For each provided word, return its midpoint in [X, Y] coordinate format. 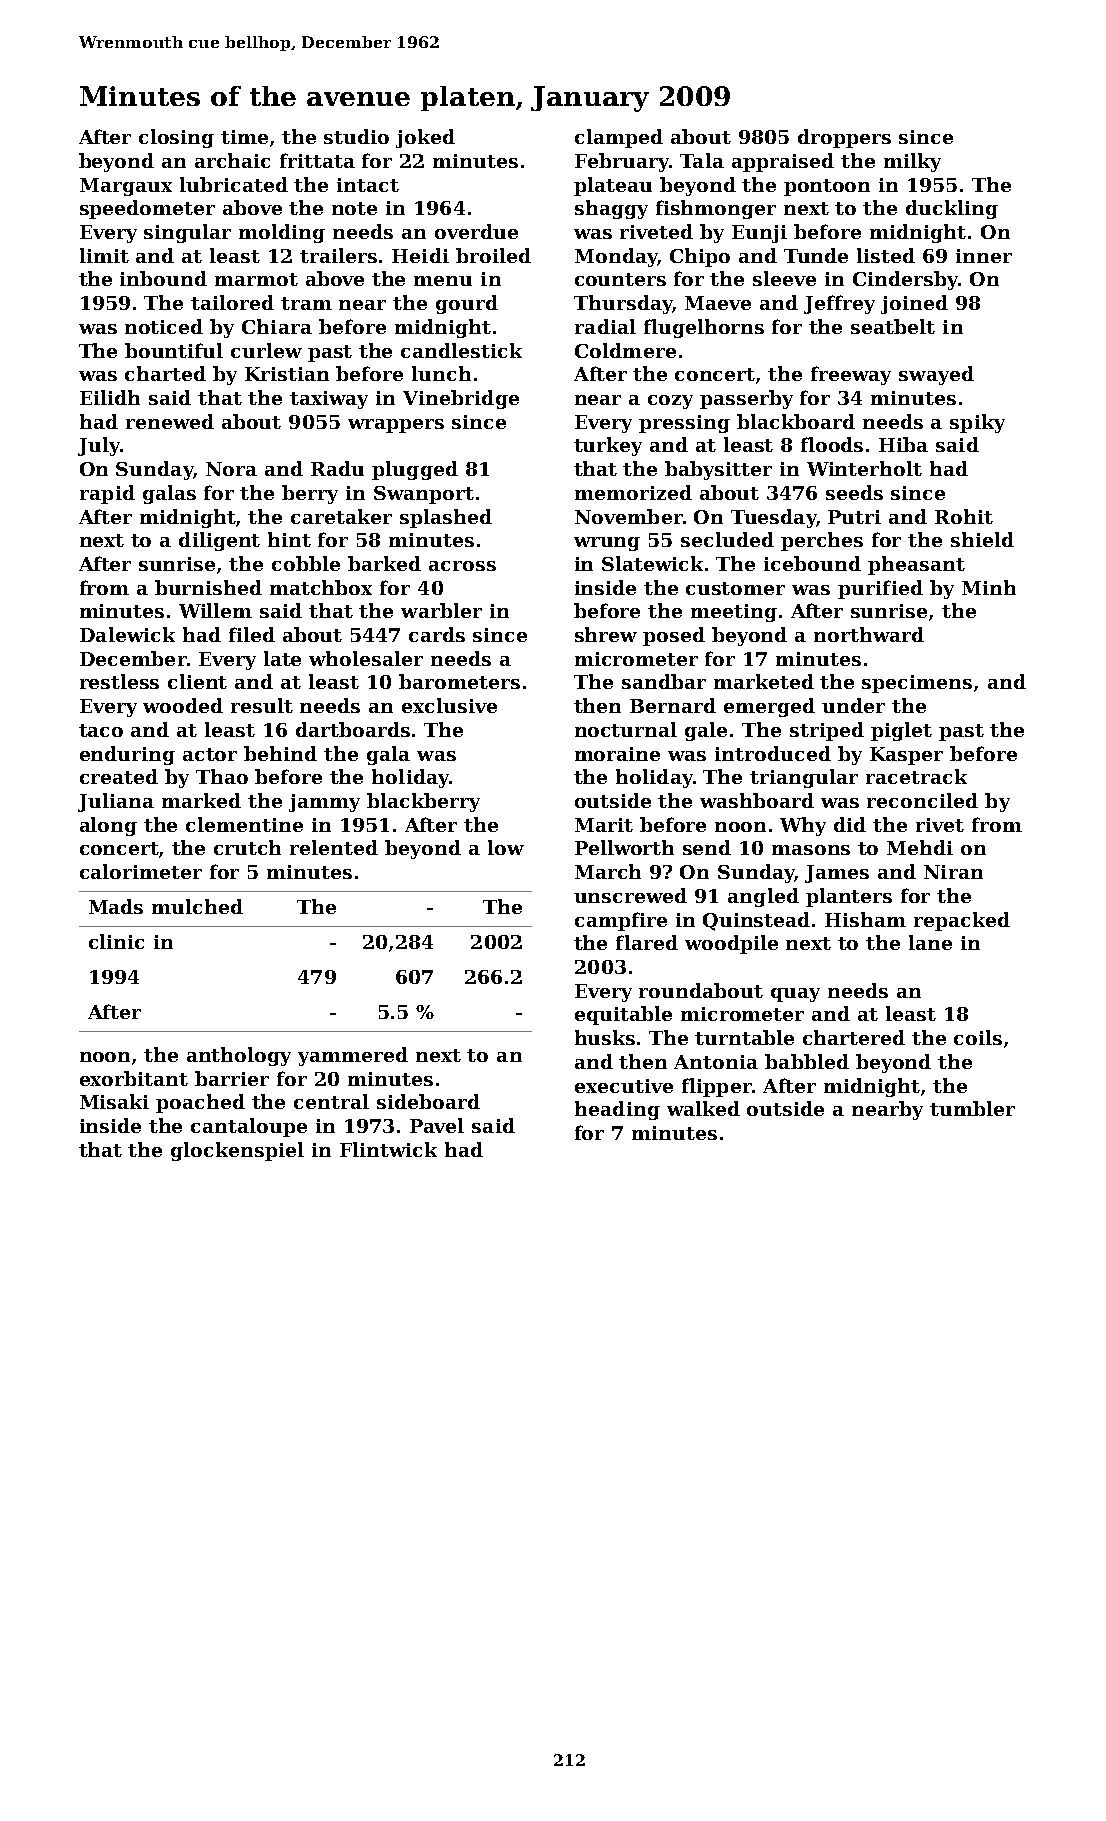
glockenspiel [237, 1151]
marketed [764, 681]
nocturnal [626, 729]
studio [356, 136]
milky [912, 162]
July [99, 446]
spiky [977, 423]
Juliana [116, 802]
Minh [989, 587]
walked [703, 1108]
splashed [446, 518]
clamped [619, 138]
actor [210, 754]
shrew [606, 634]
